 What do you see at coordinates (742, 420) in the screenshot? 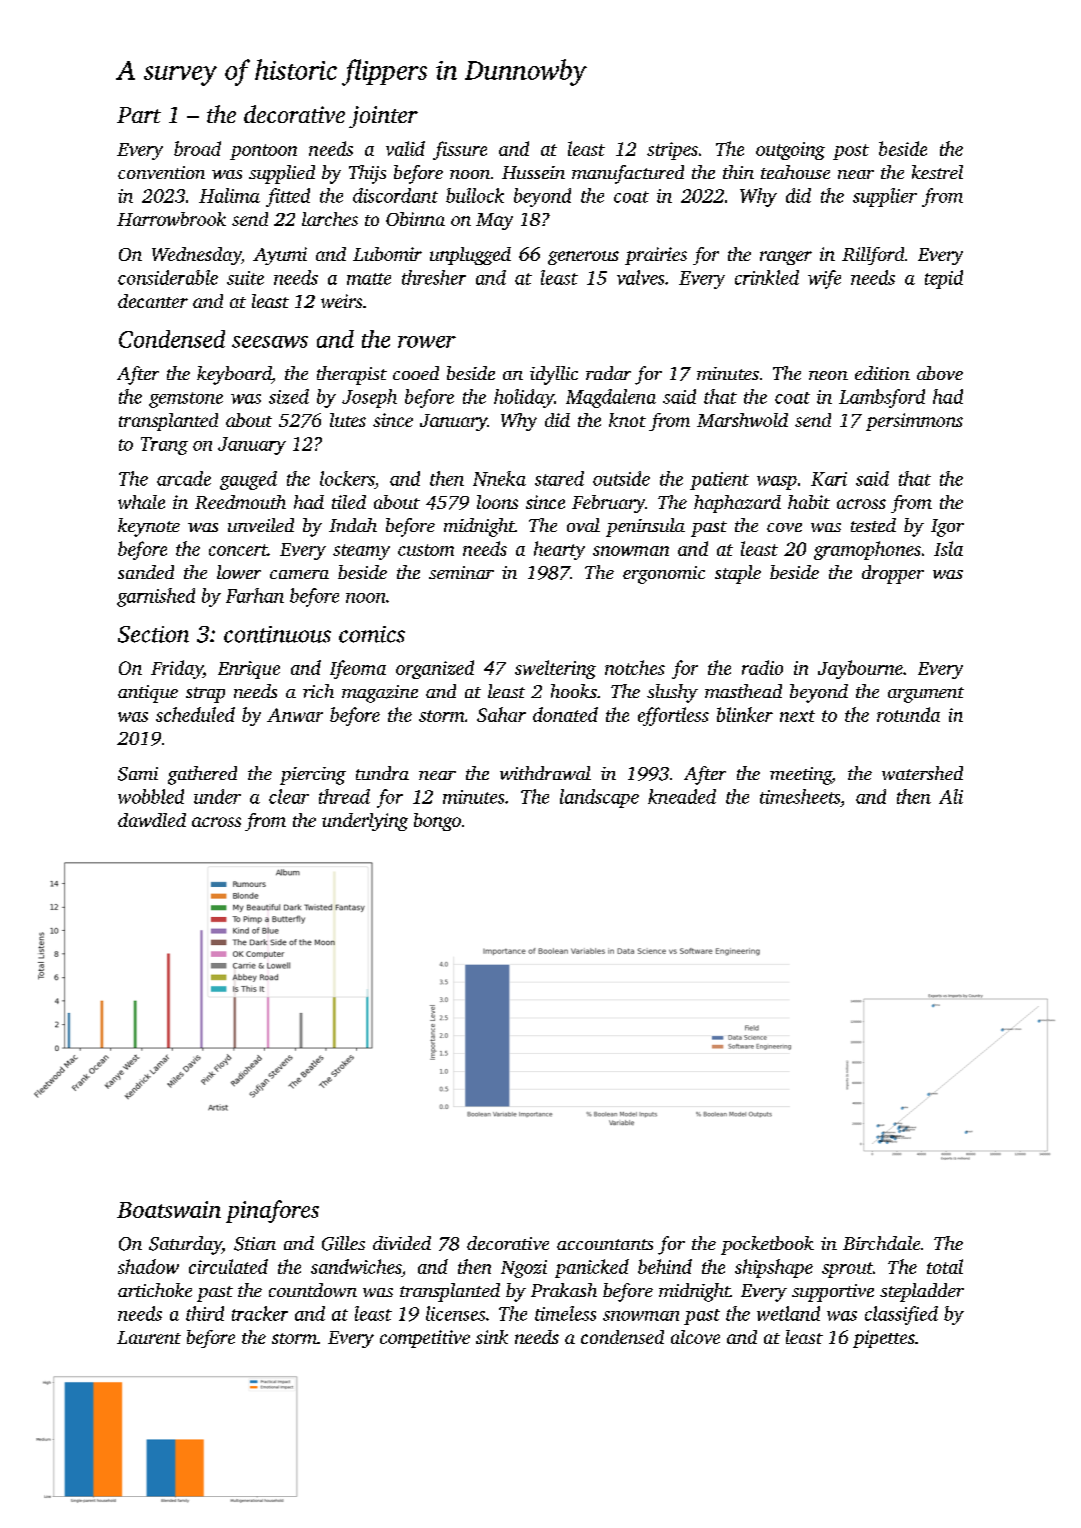
I see `Marshwold` at bounding box center [742, 420].
